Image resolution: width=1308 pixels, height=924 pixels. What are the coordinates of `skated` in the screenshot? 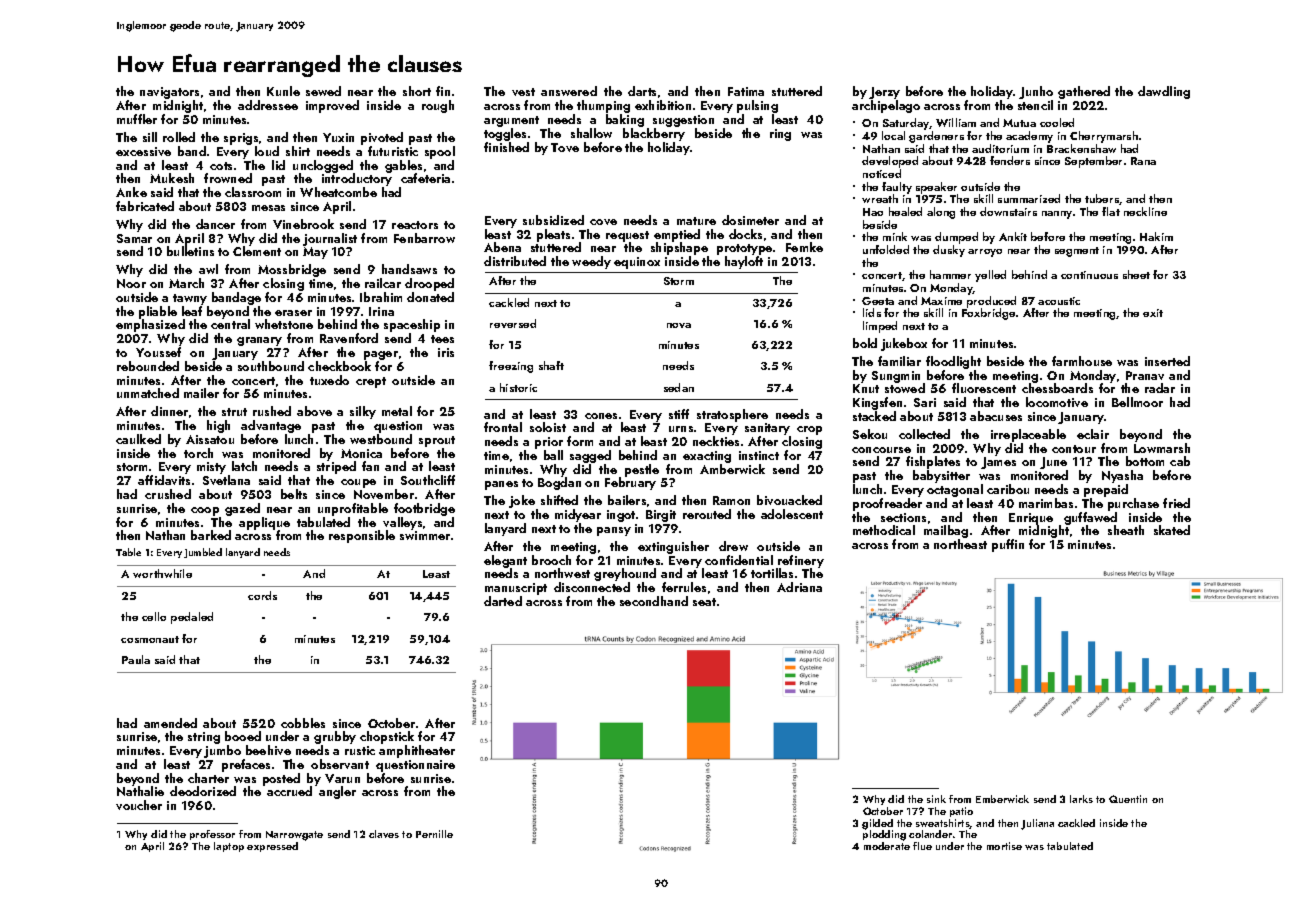 It's located at (1172, 530).
